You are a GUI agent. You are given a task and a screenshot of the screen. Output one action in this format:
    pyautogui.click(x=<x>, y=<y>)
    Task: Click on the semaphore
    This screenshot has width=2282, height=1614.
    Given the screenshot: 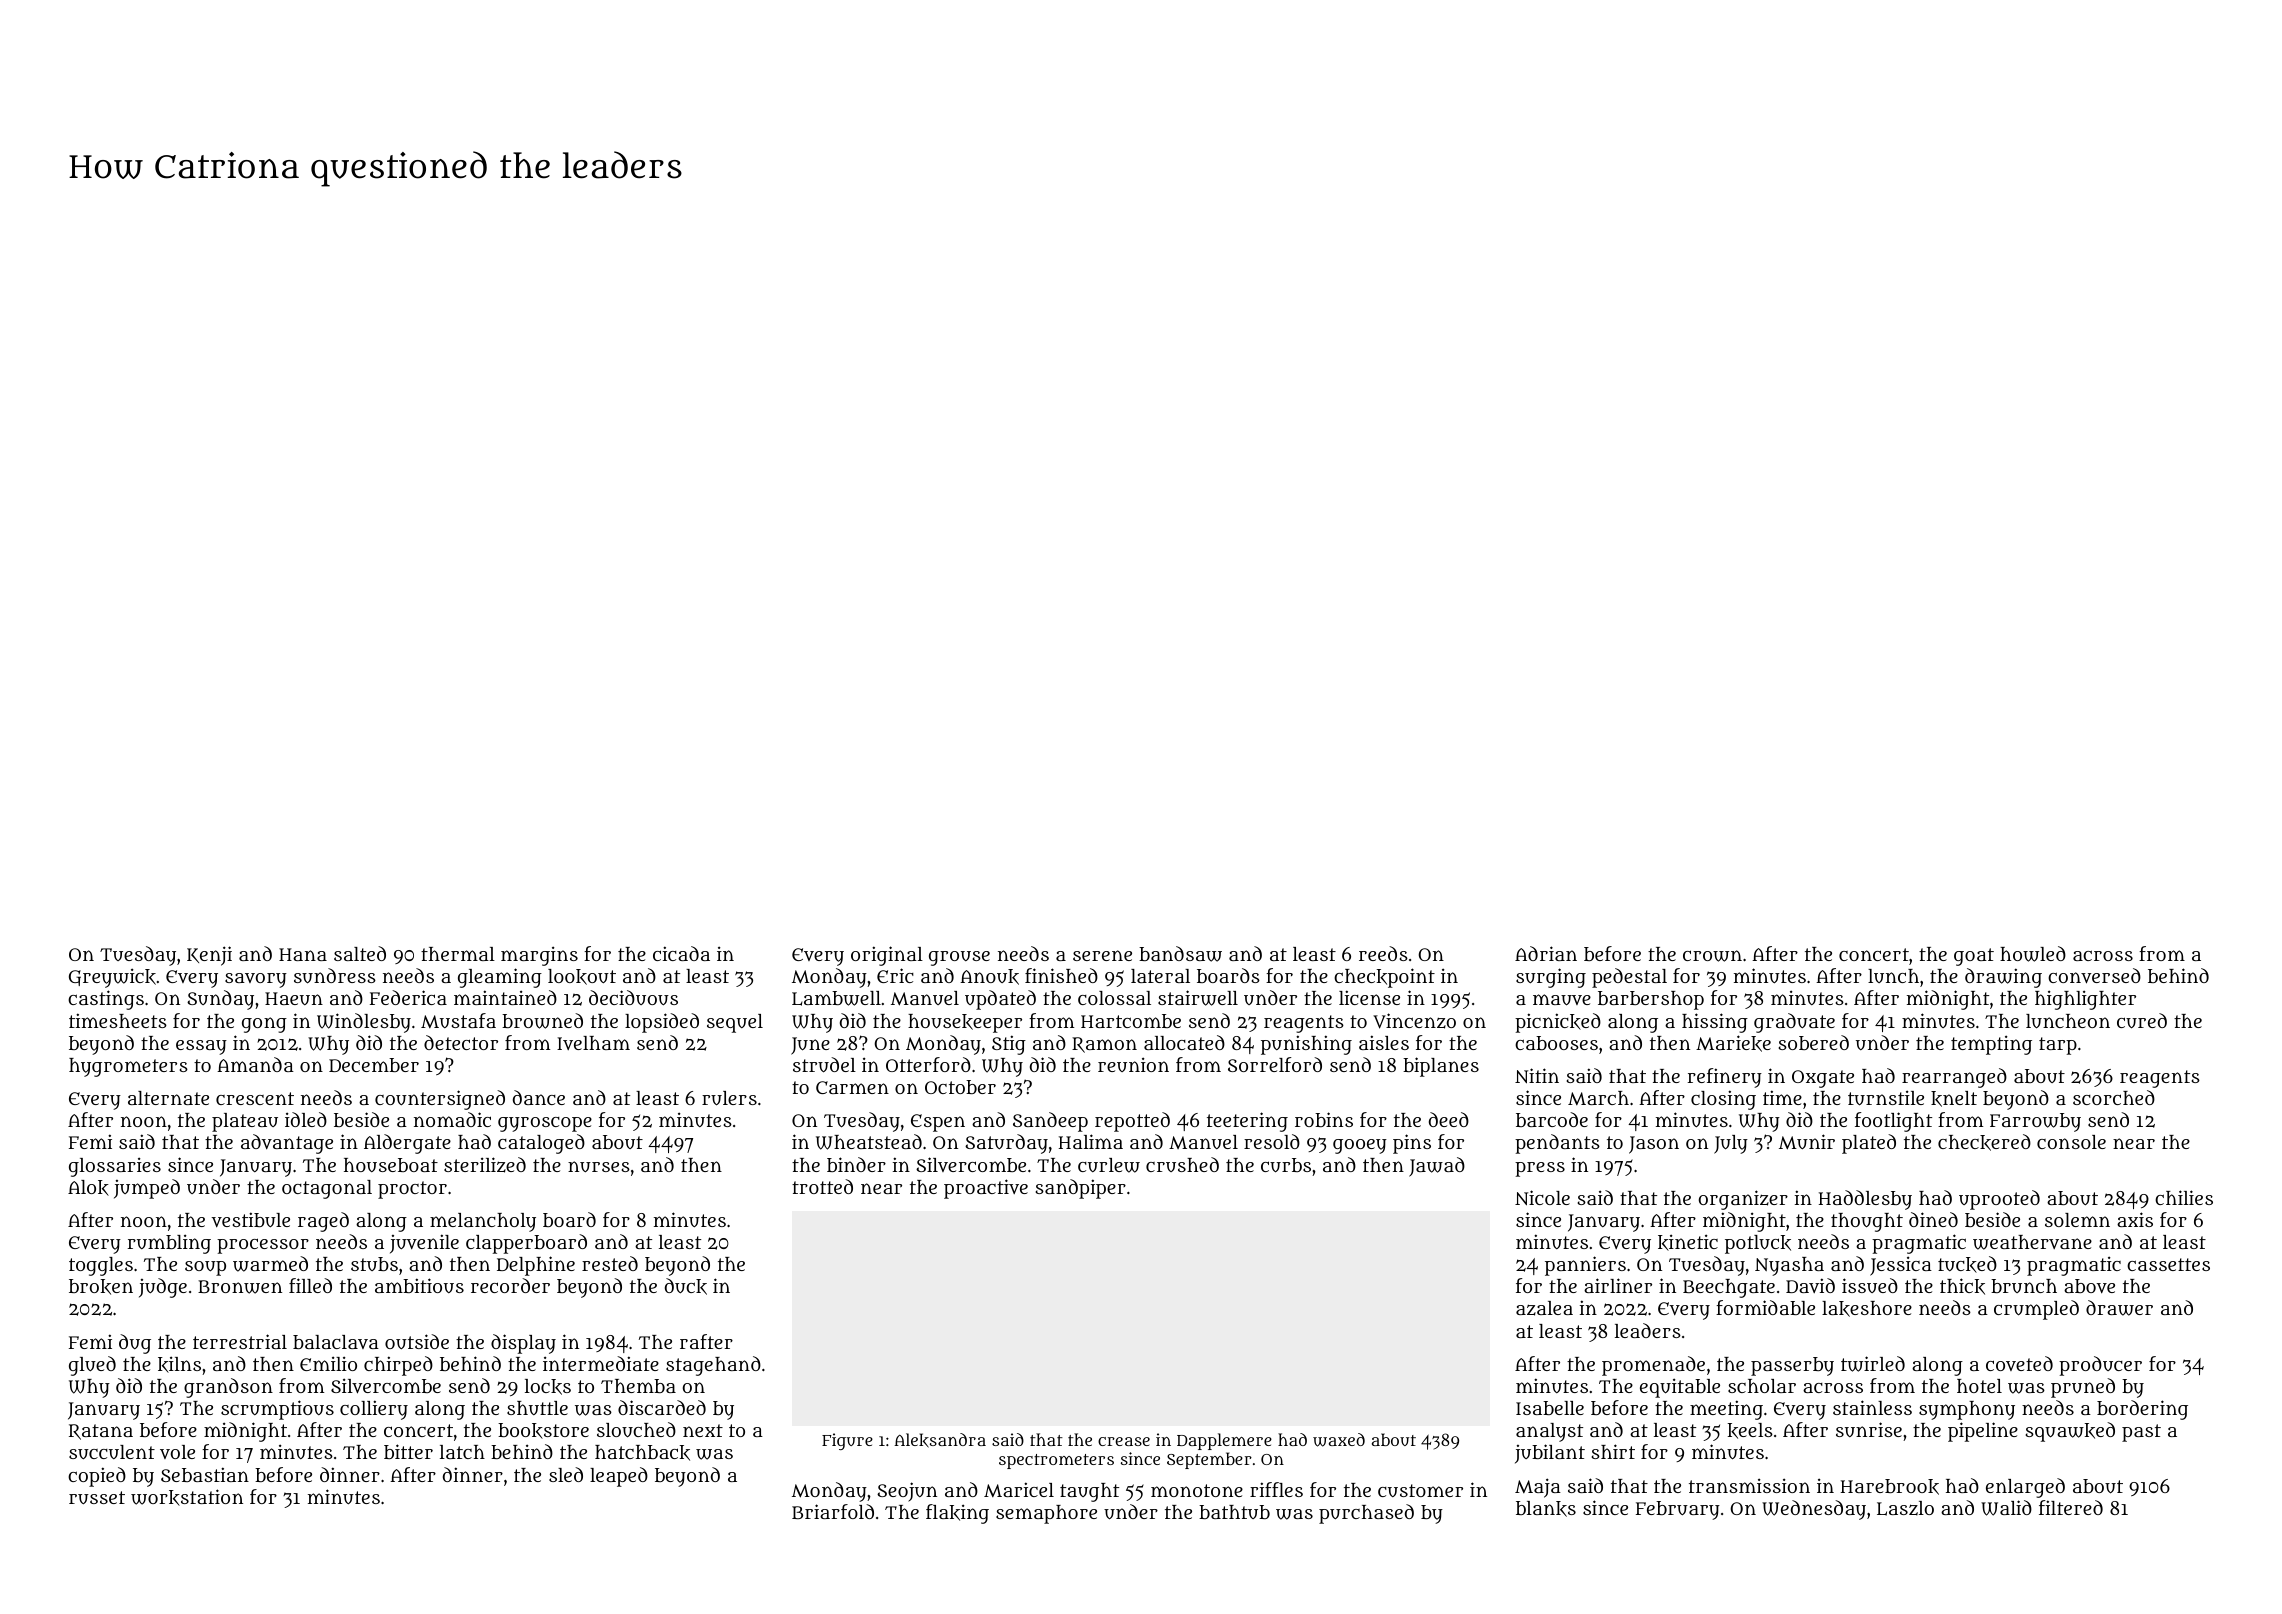 What is the action you would take?
    pyautogui.click(x=1046, y=1514)
